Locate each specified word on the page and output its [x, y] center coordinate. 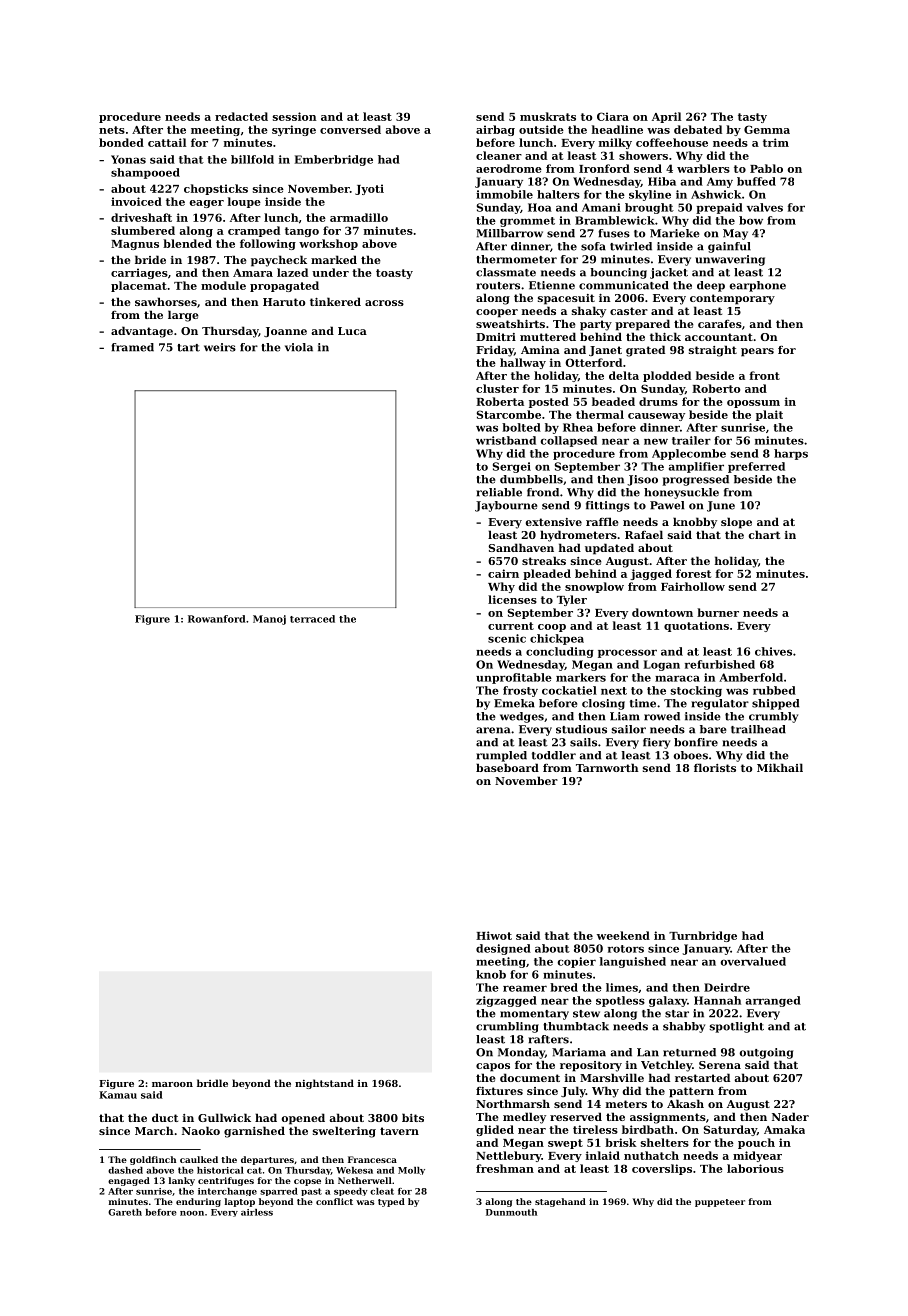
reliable [499, 492]
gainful [729, 247]
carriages [139, 273]
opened [303, 1119]
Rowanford [217, 619]
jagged [651, 574]
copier [576, 962]
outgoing [766, 1053]
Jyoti [369, 189]
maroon [172, 1084]
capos [493, 1067]
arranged [773, 1001]
